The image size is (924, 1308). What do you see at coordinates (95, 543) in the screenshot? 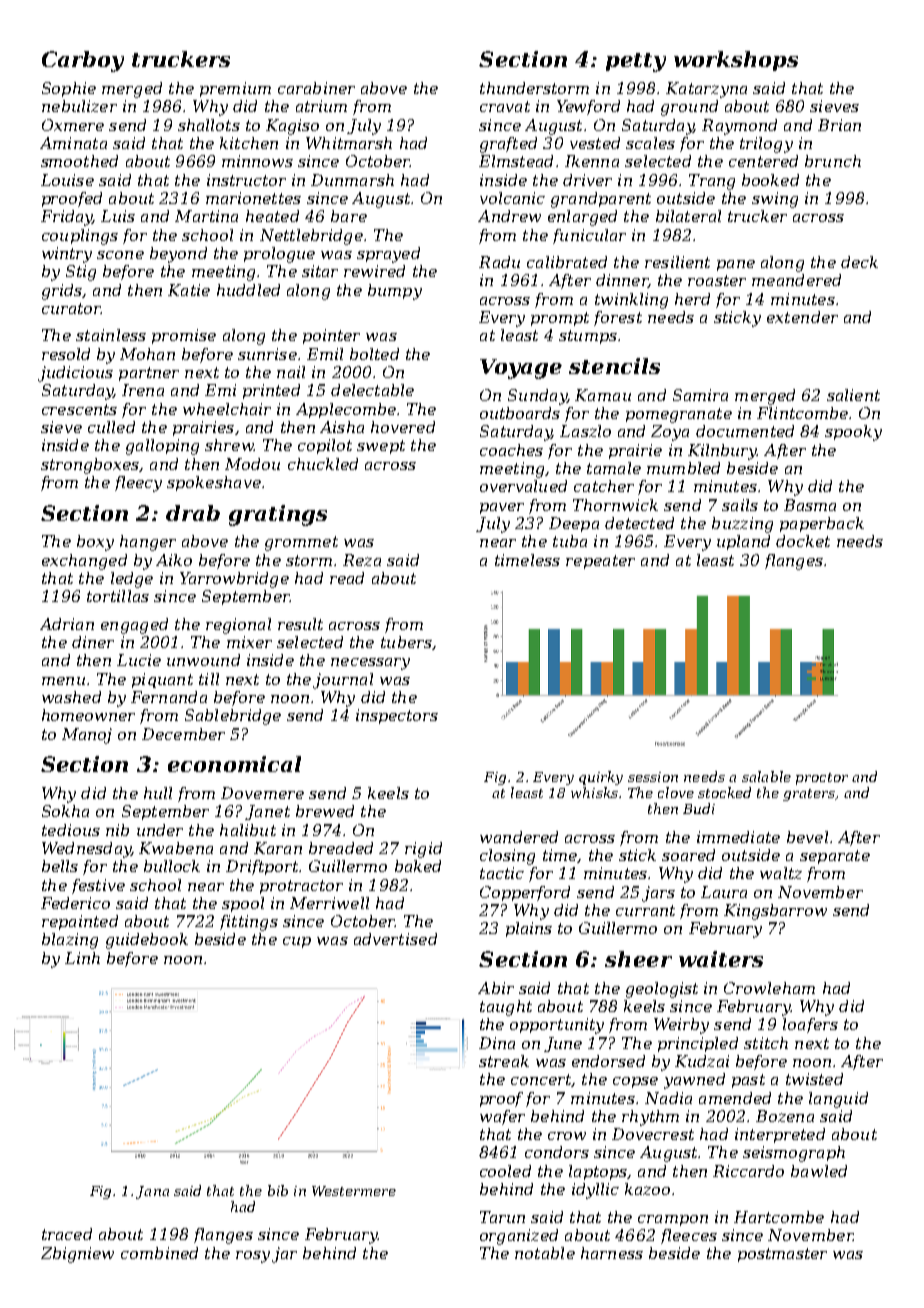
I see `boxy` at bounding box center [95, 543].
